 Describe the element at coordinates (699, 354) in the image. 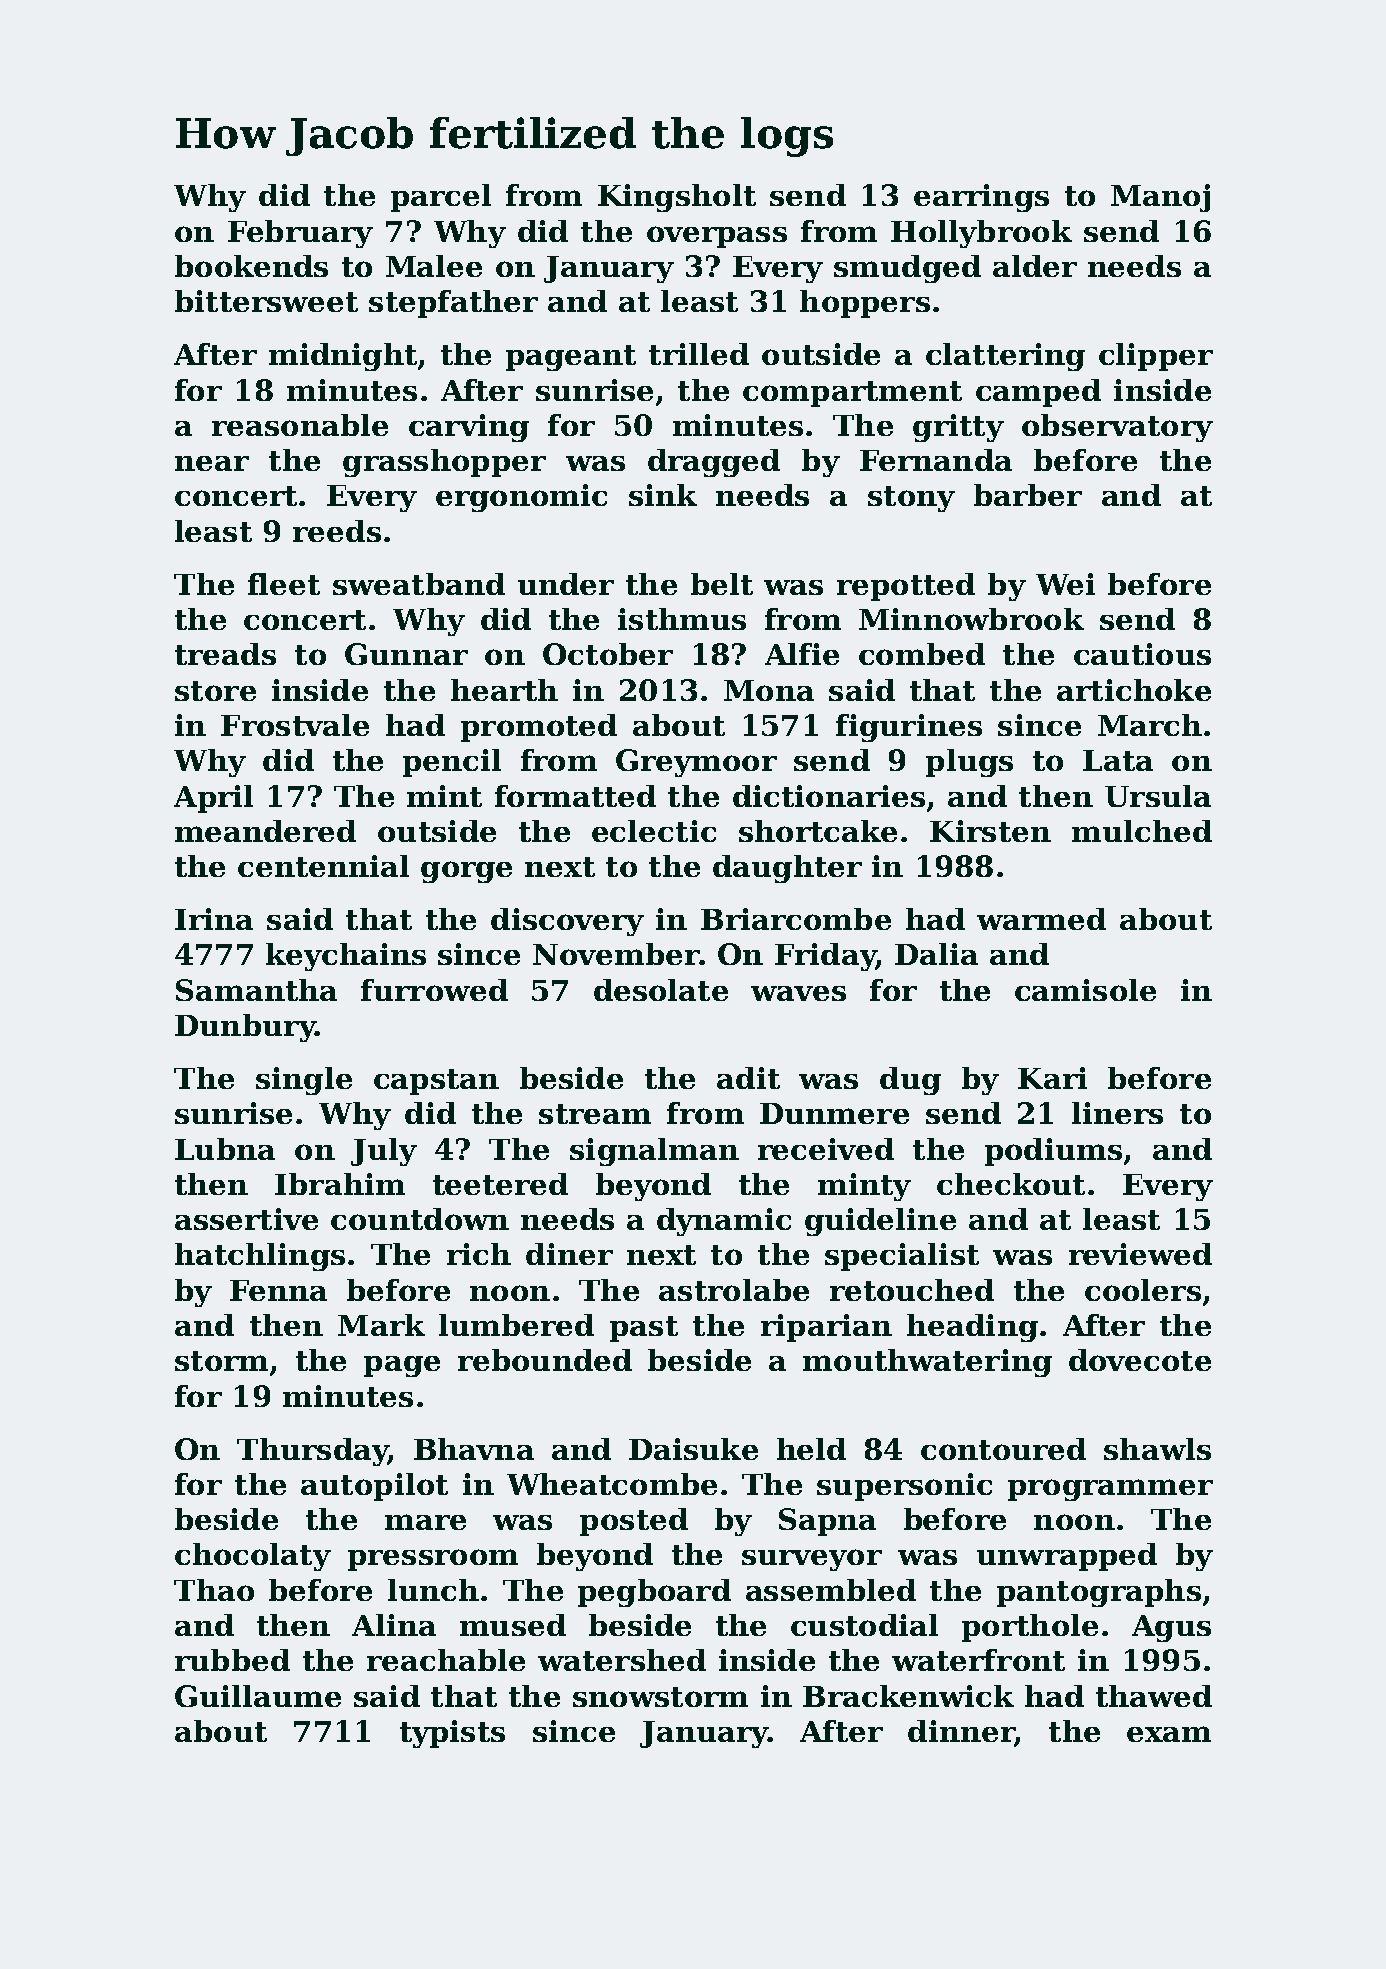

I see `trilled` at that location.
